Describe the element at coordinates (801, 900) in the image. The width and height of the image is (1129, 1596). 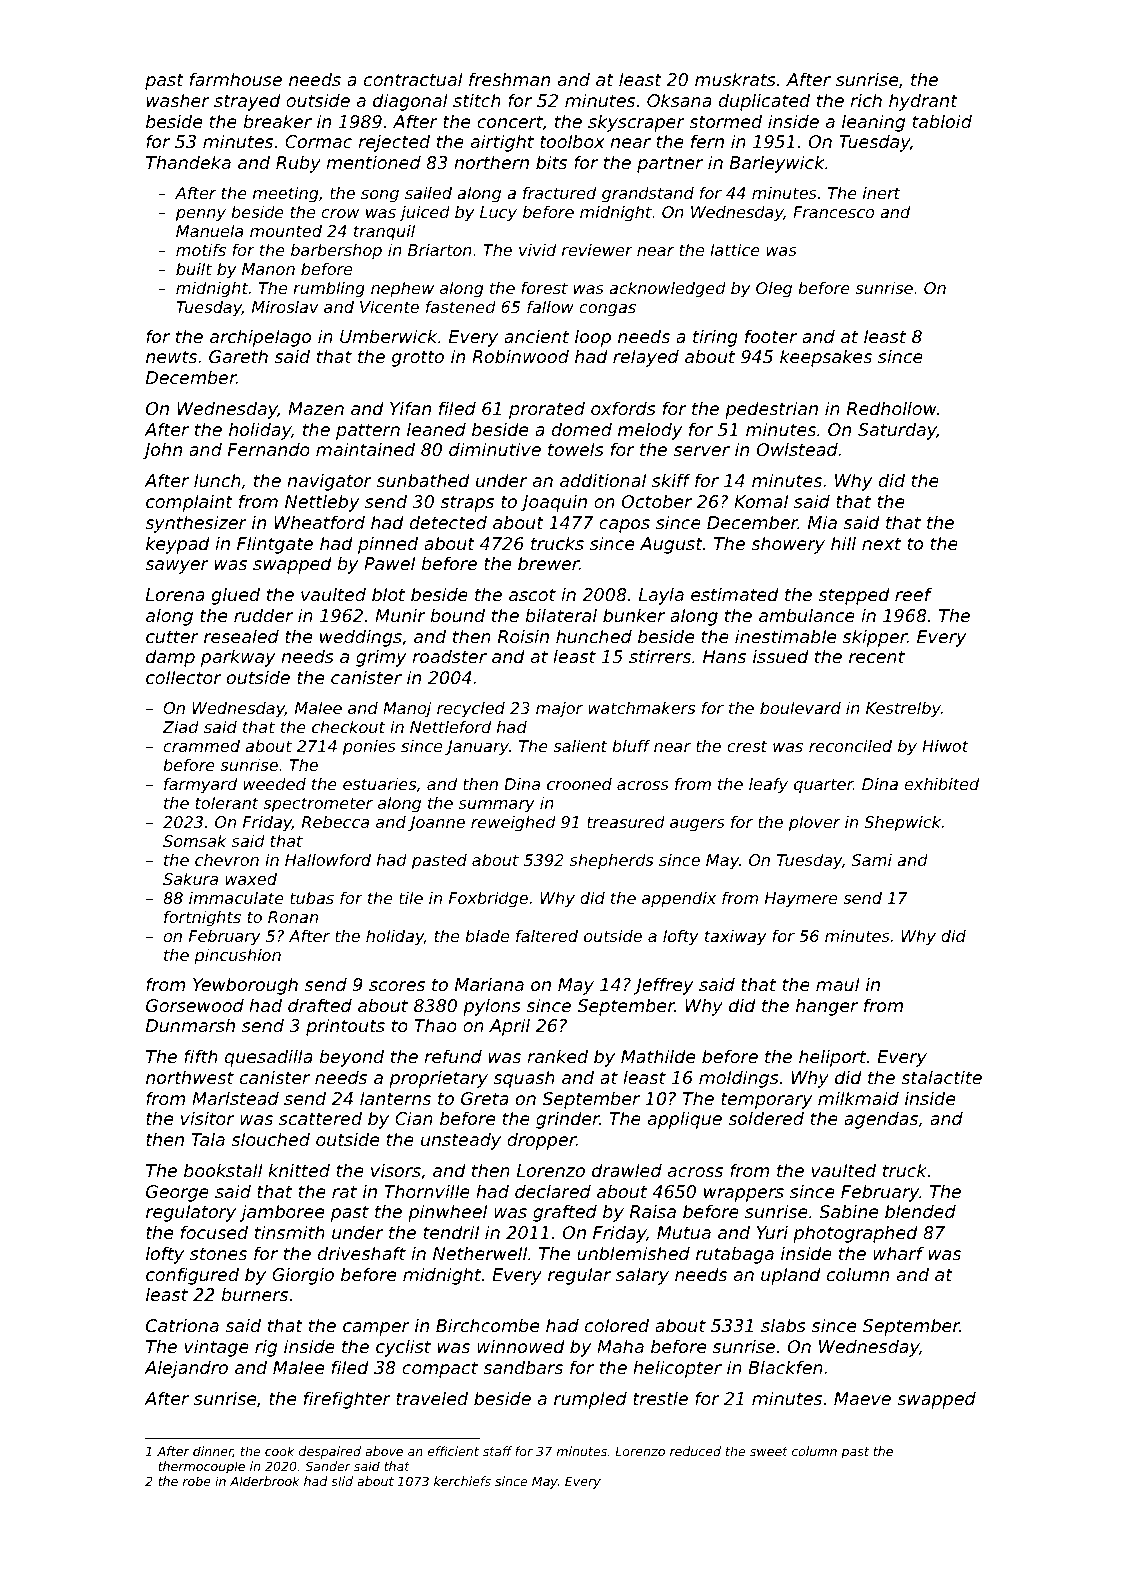
I see `Haymere` at that location.
